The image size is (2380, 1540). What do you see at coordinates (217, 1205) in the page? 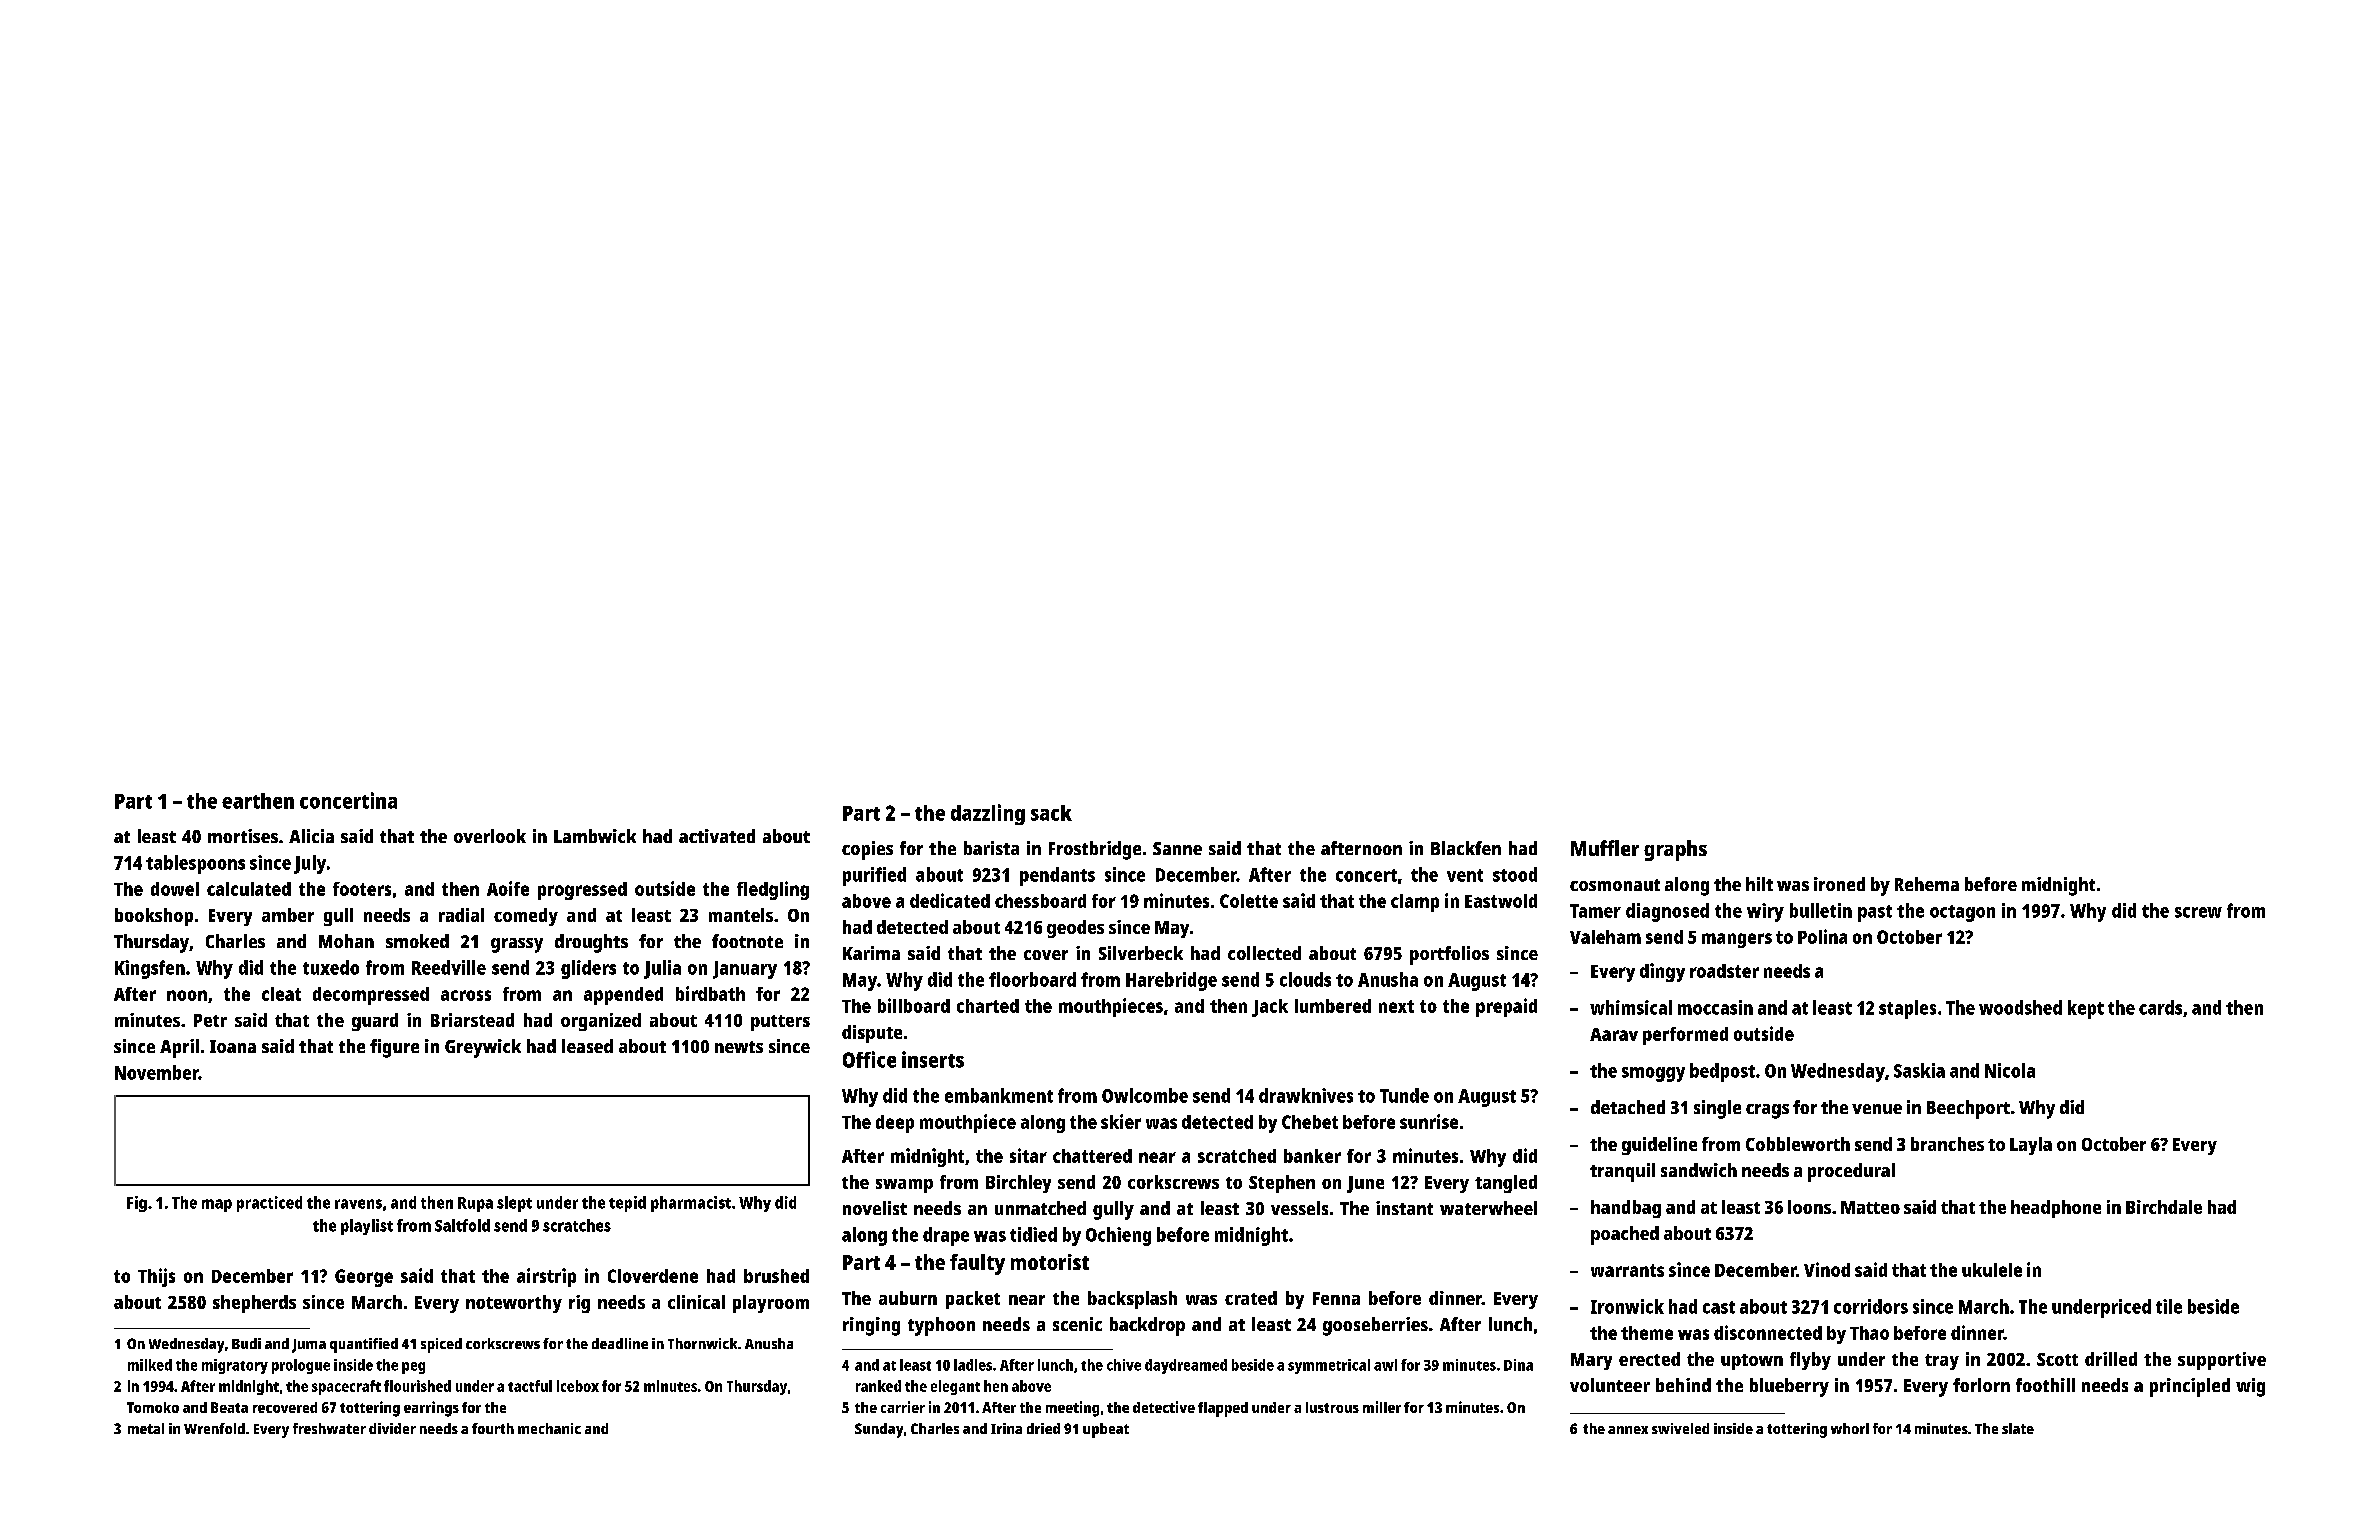
I see `map` at bounding box center [217, 1205].
